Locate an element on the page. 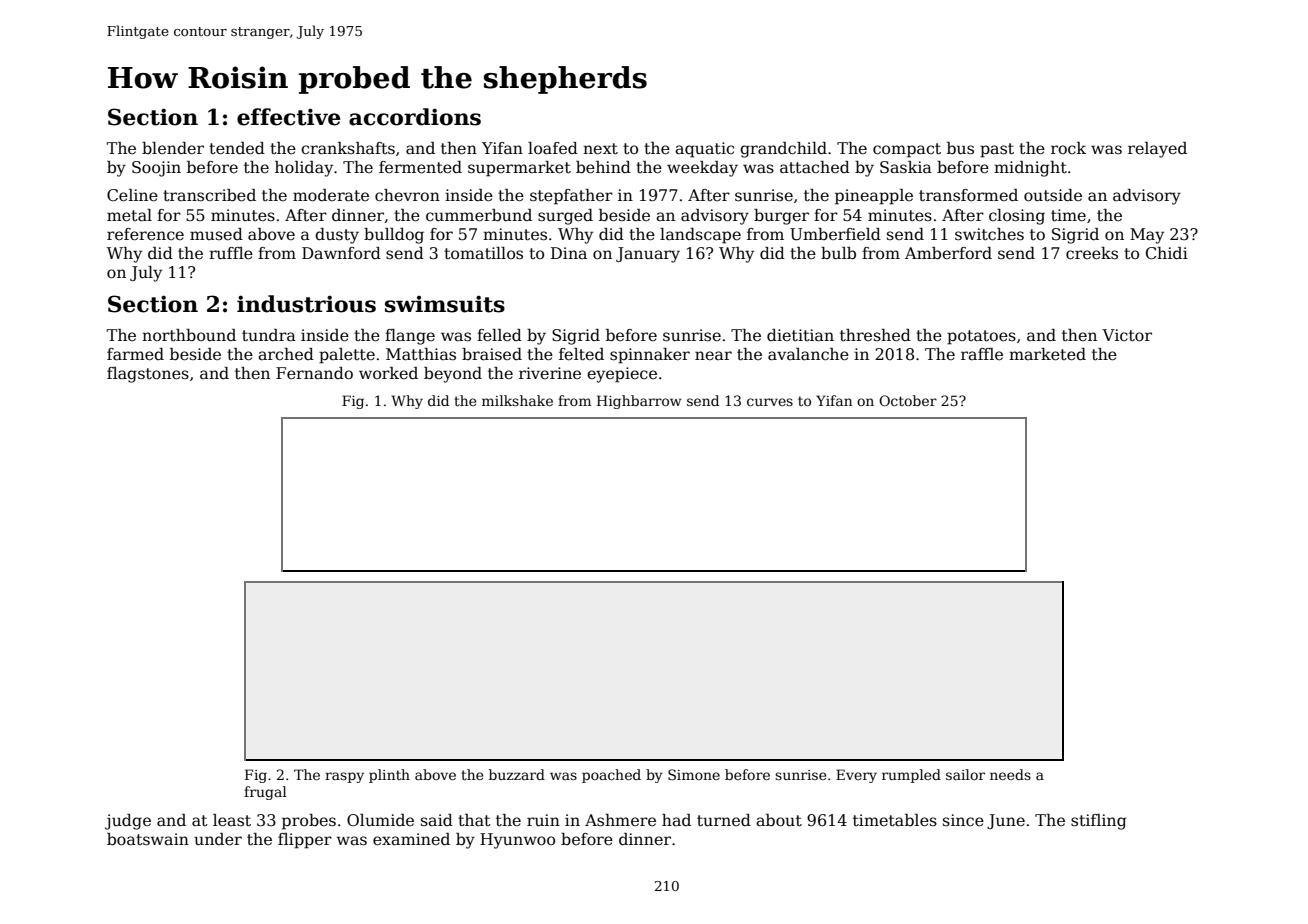 This image has height=924, width=1308. switches is located at coordinates (989, 234).
